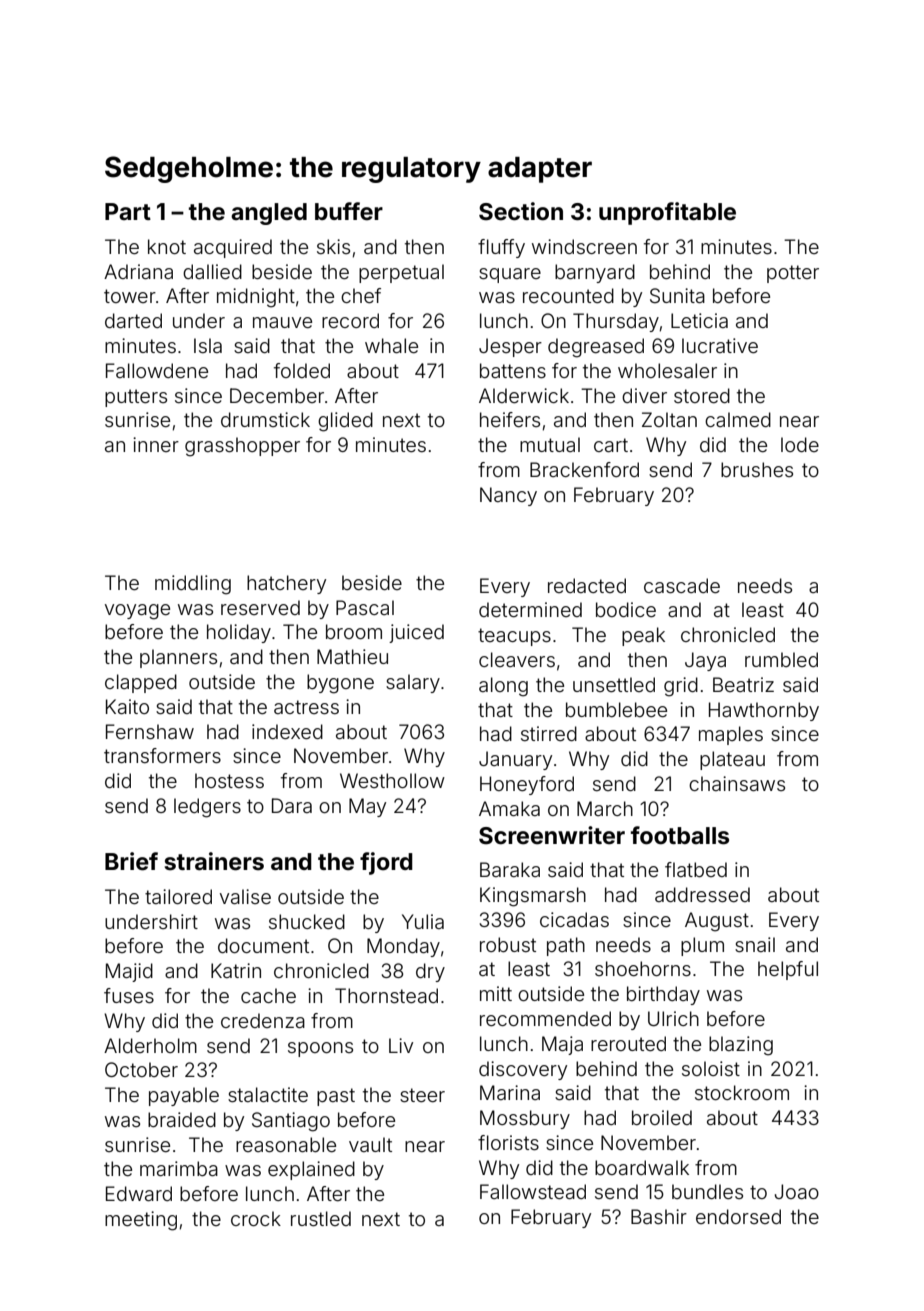  I want to click on Liv, so click(401, 1045).
